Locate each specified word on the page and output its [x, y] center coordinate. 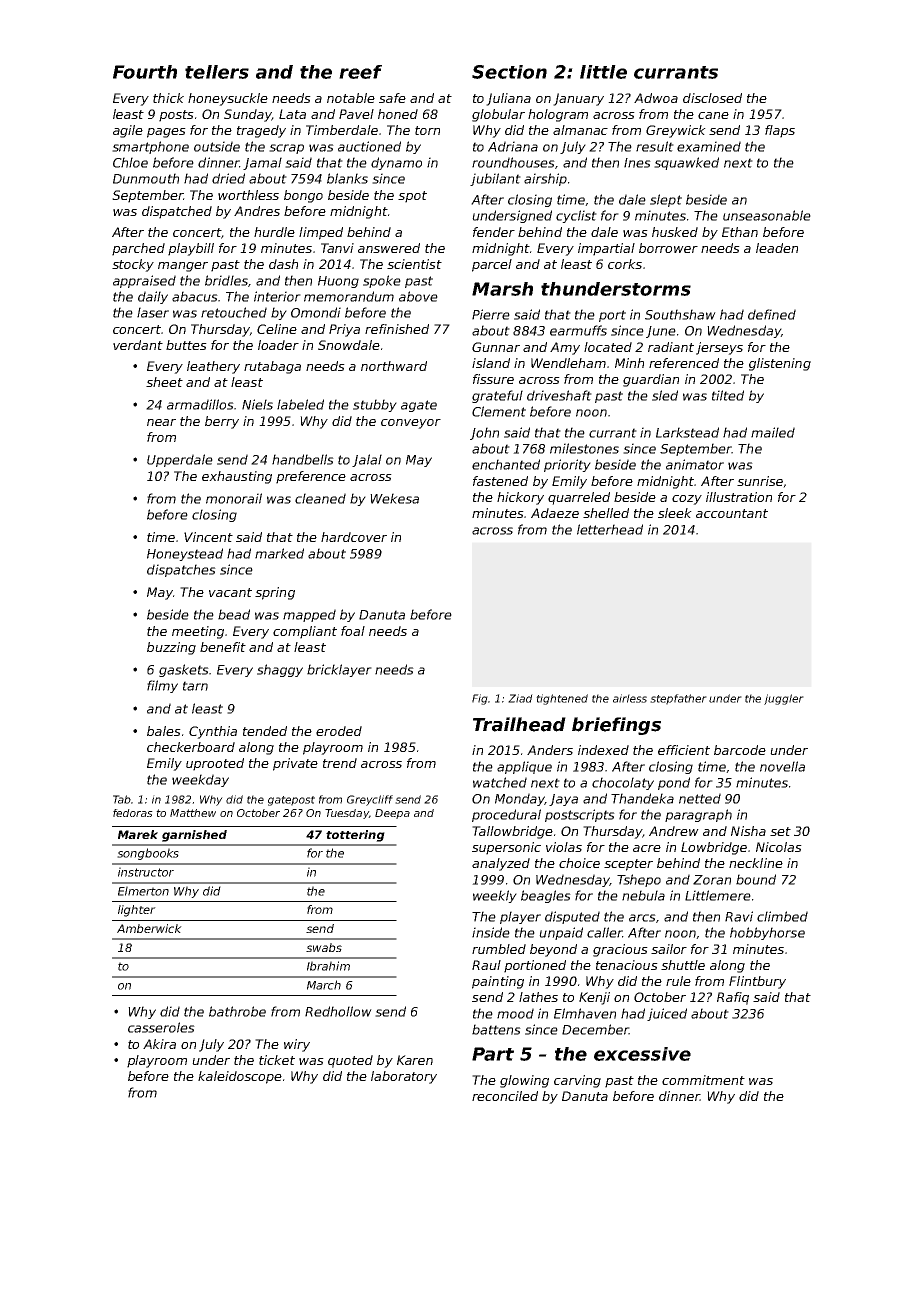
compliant [305, 632]
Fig [480, 699]
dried [228, 178]
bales [164, 731]
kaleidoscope [240, 1077]
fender [494, 232]
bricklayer [339, 670]
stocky [133, 265]
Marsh [502, 289]
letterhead [610, 529]
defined [772, 314]
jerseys [719, 348]
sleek [675, 513]
